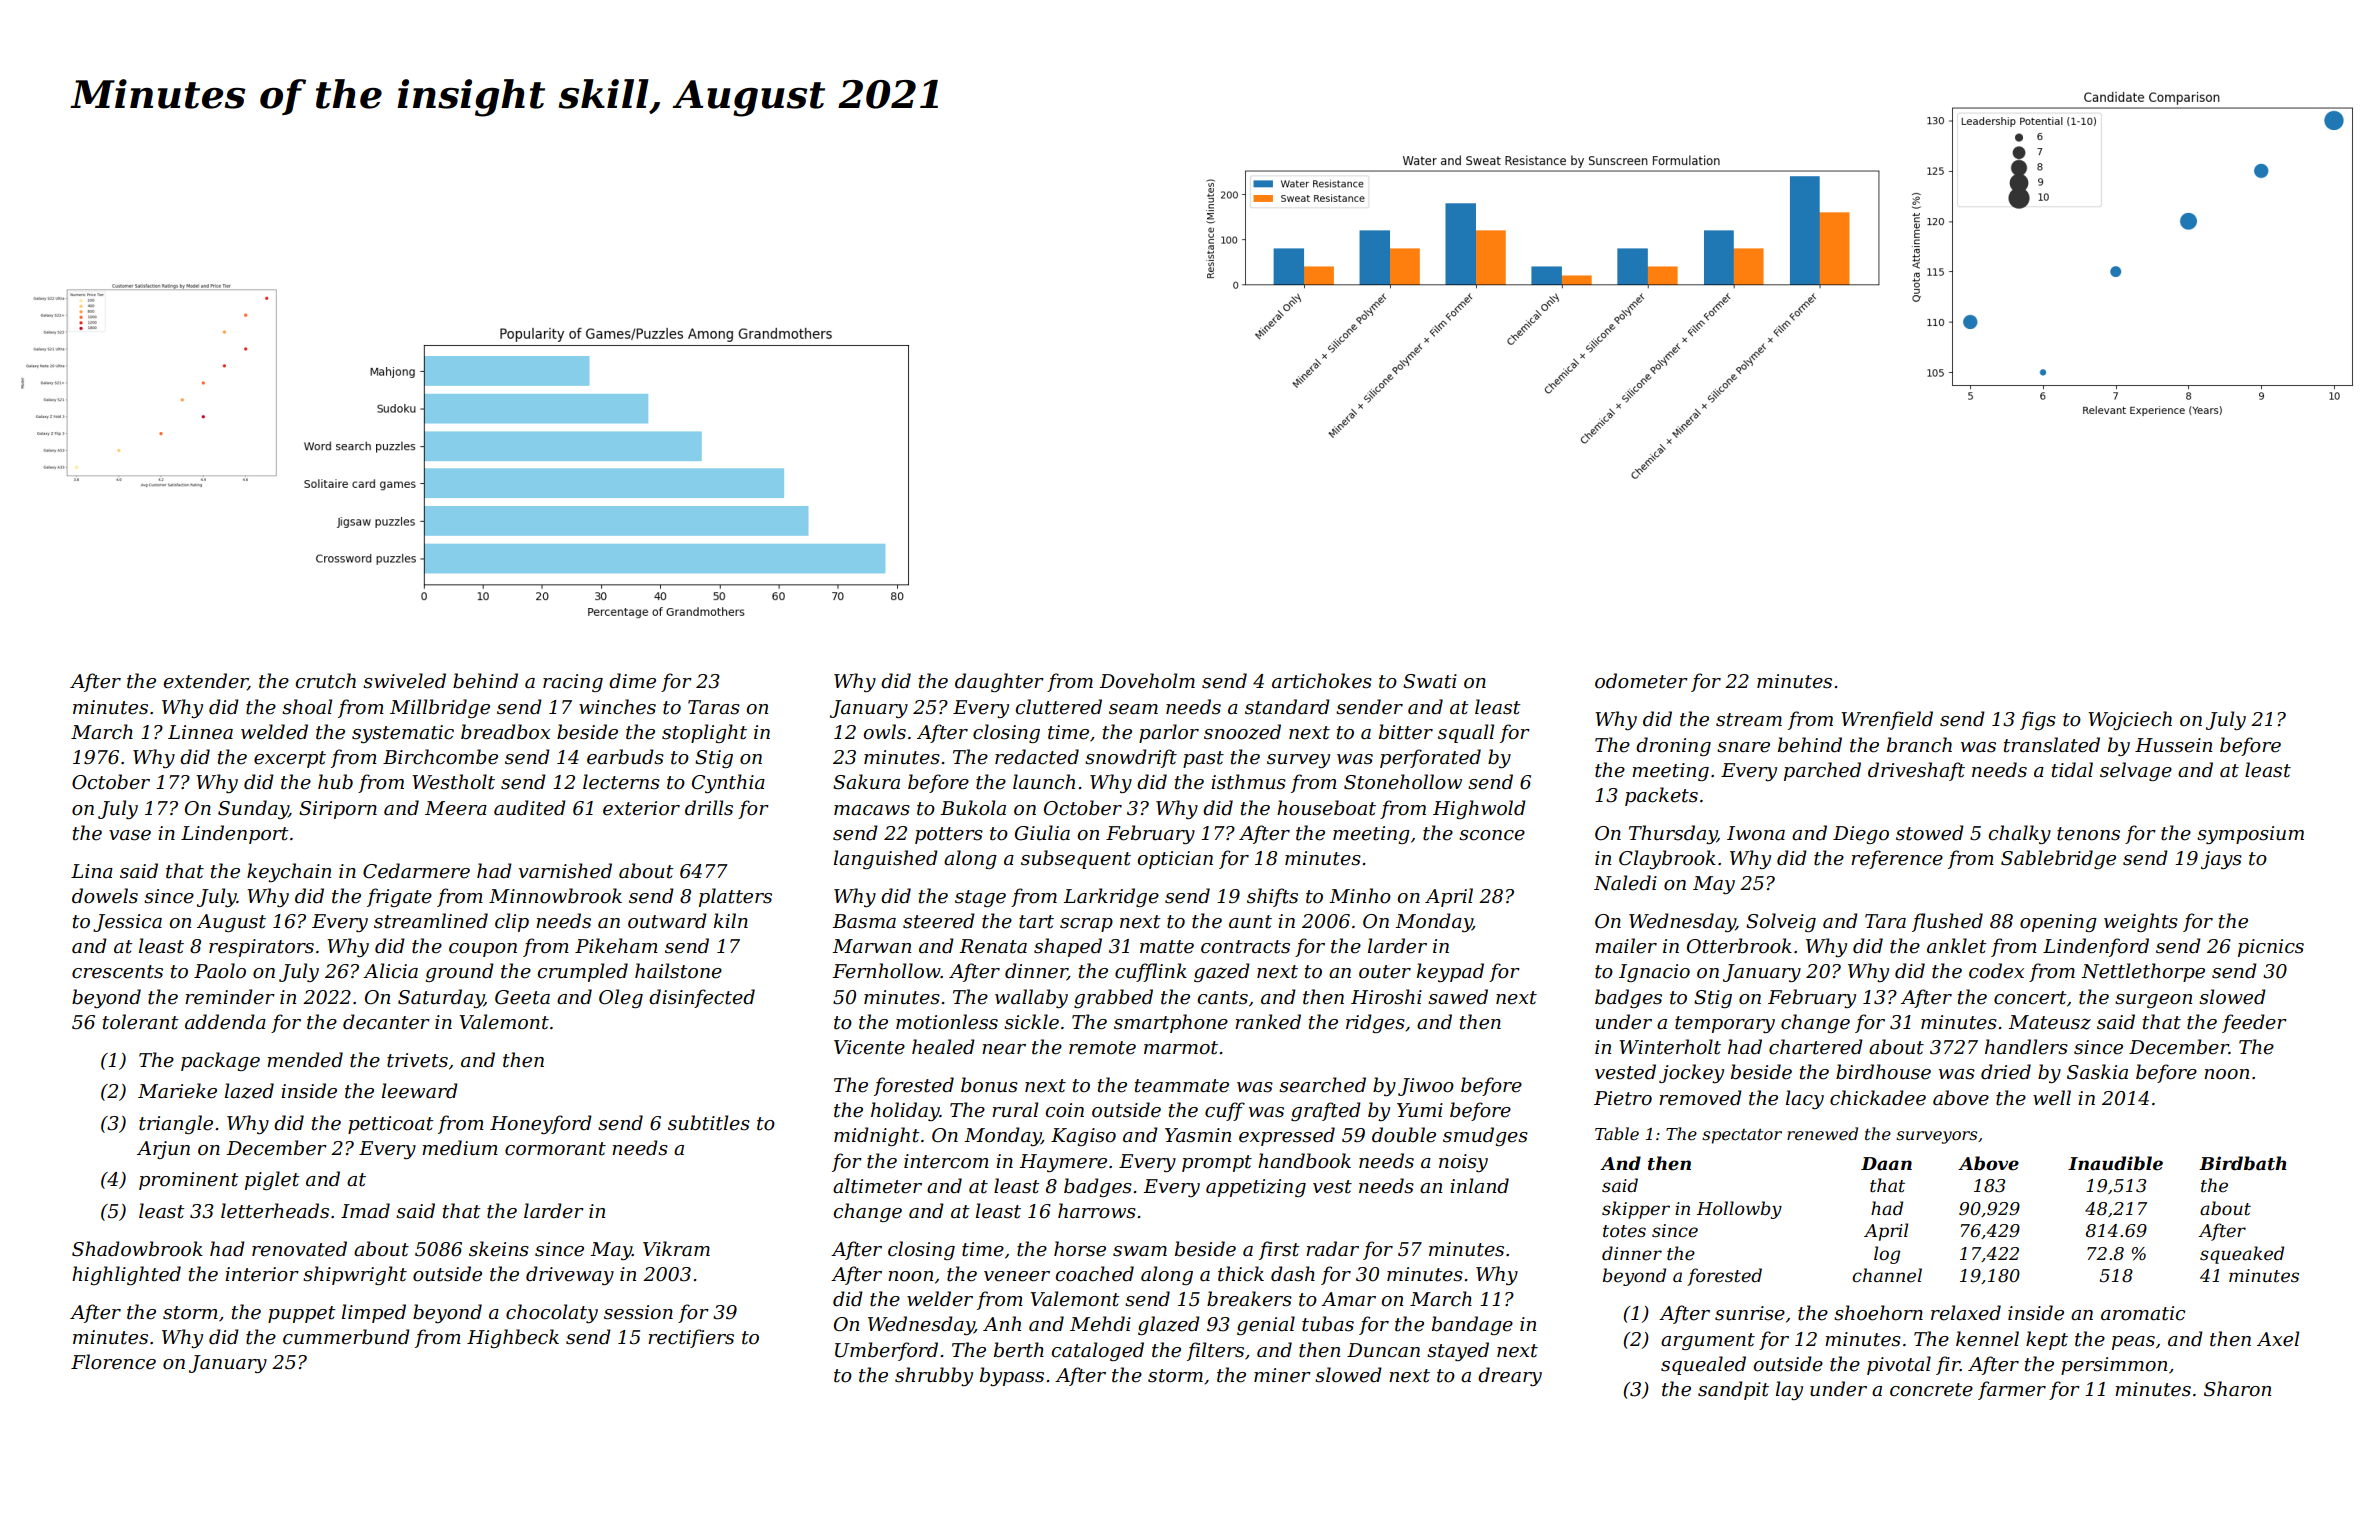 The width and height of the document is (2380, 1540). Describe the element at coordinates (1430, 681) in the document. I see `Swati` at that location.
